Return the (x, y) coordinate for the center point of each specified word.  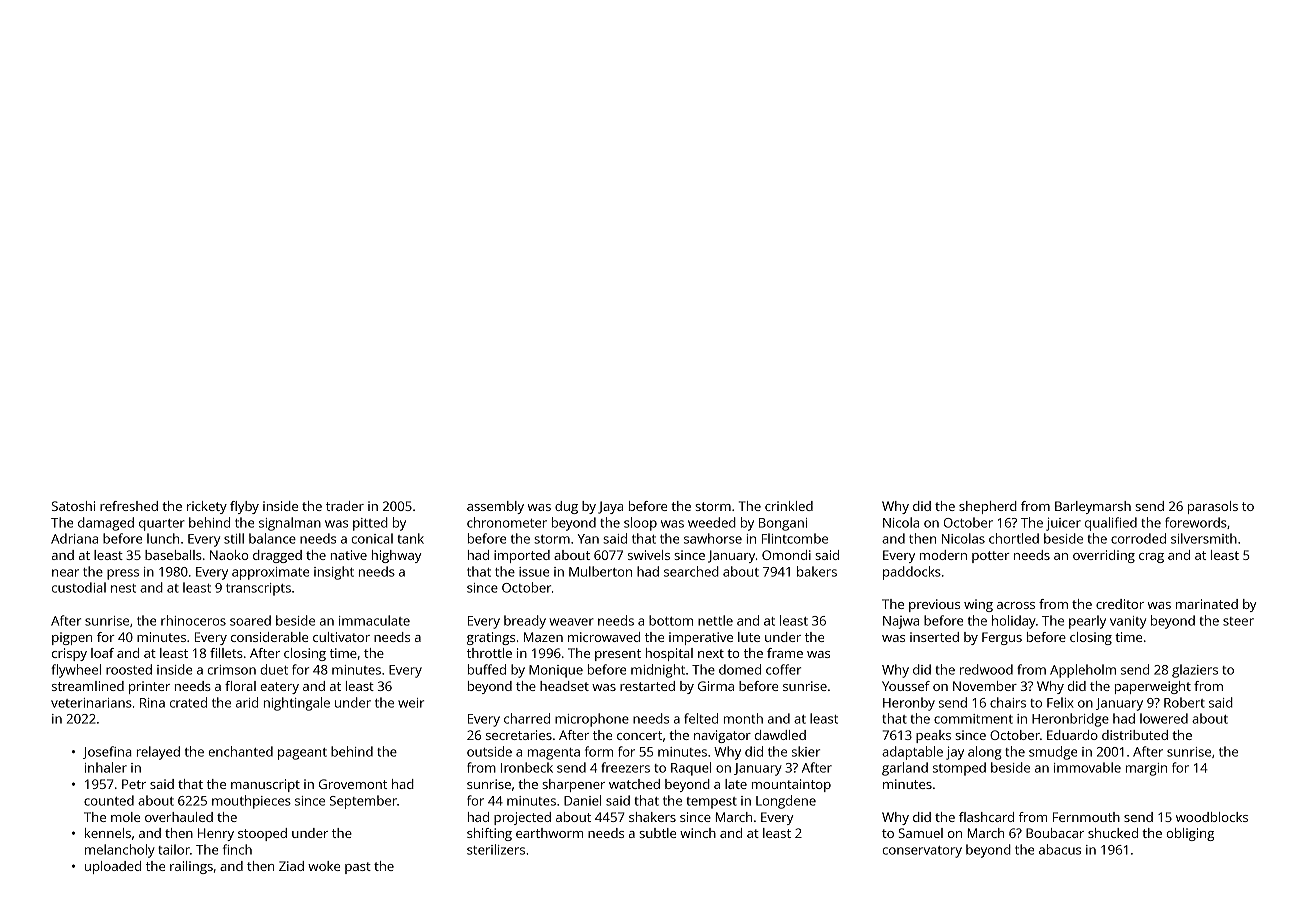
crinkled (789, 506)
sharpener (573, 785)
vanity (1128, 622)
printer (149, 687)
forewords (1196, 522)
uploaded (113, 867)
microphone (592, 720)
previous (934, 605)
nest (123, 588)
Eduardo (1072, 735)
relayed (158, 753)
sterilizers (496, 849)
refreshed (129, 506)
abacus (1060, 849)
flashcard (986, 817)
